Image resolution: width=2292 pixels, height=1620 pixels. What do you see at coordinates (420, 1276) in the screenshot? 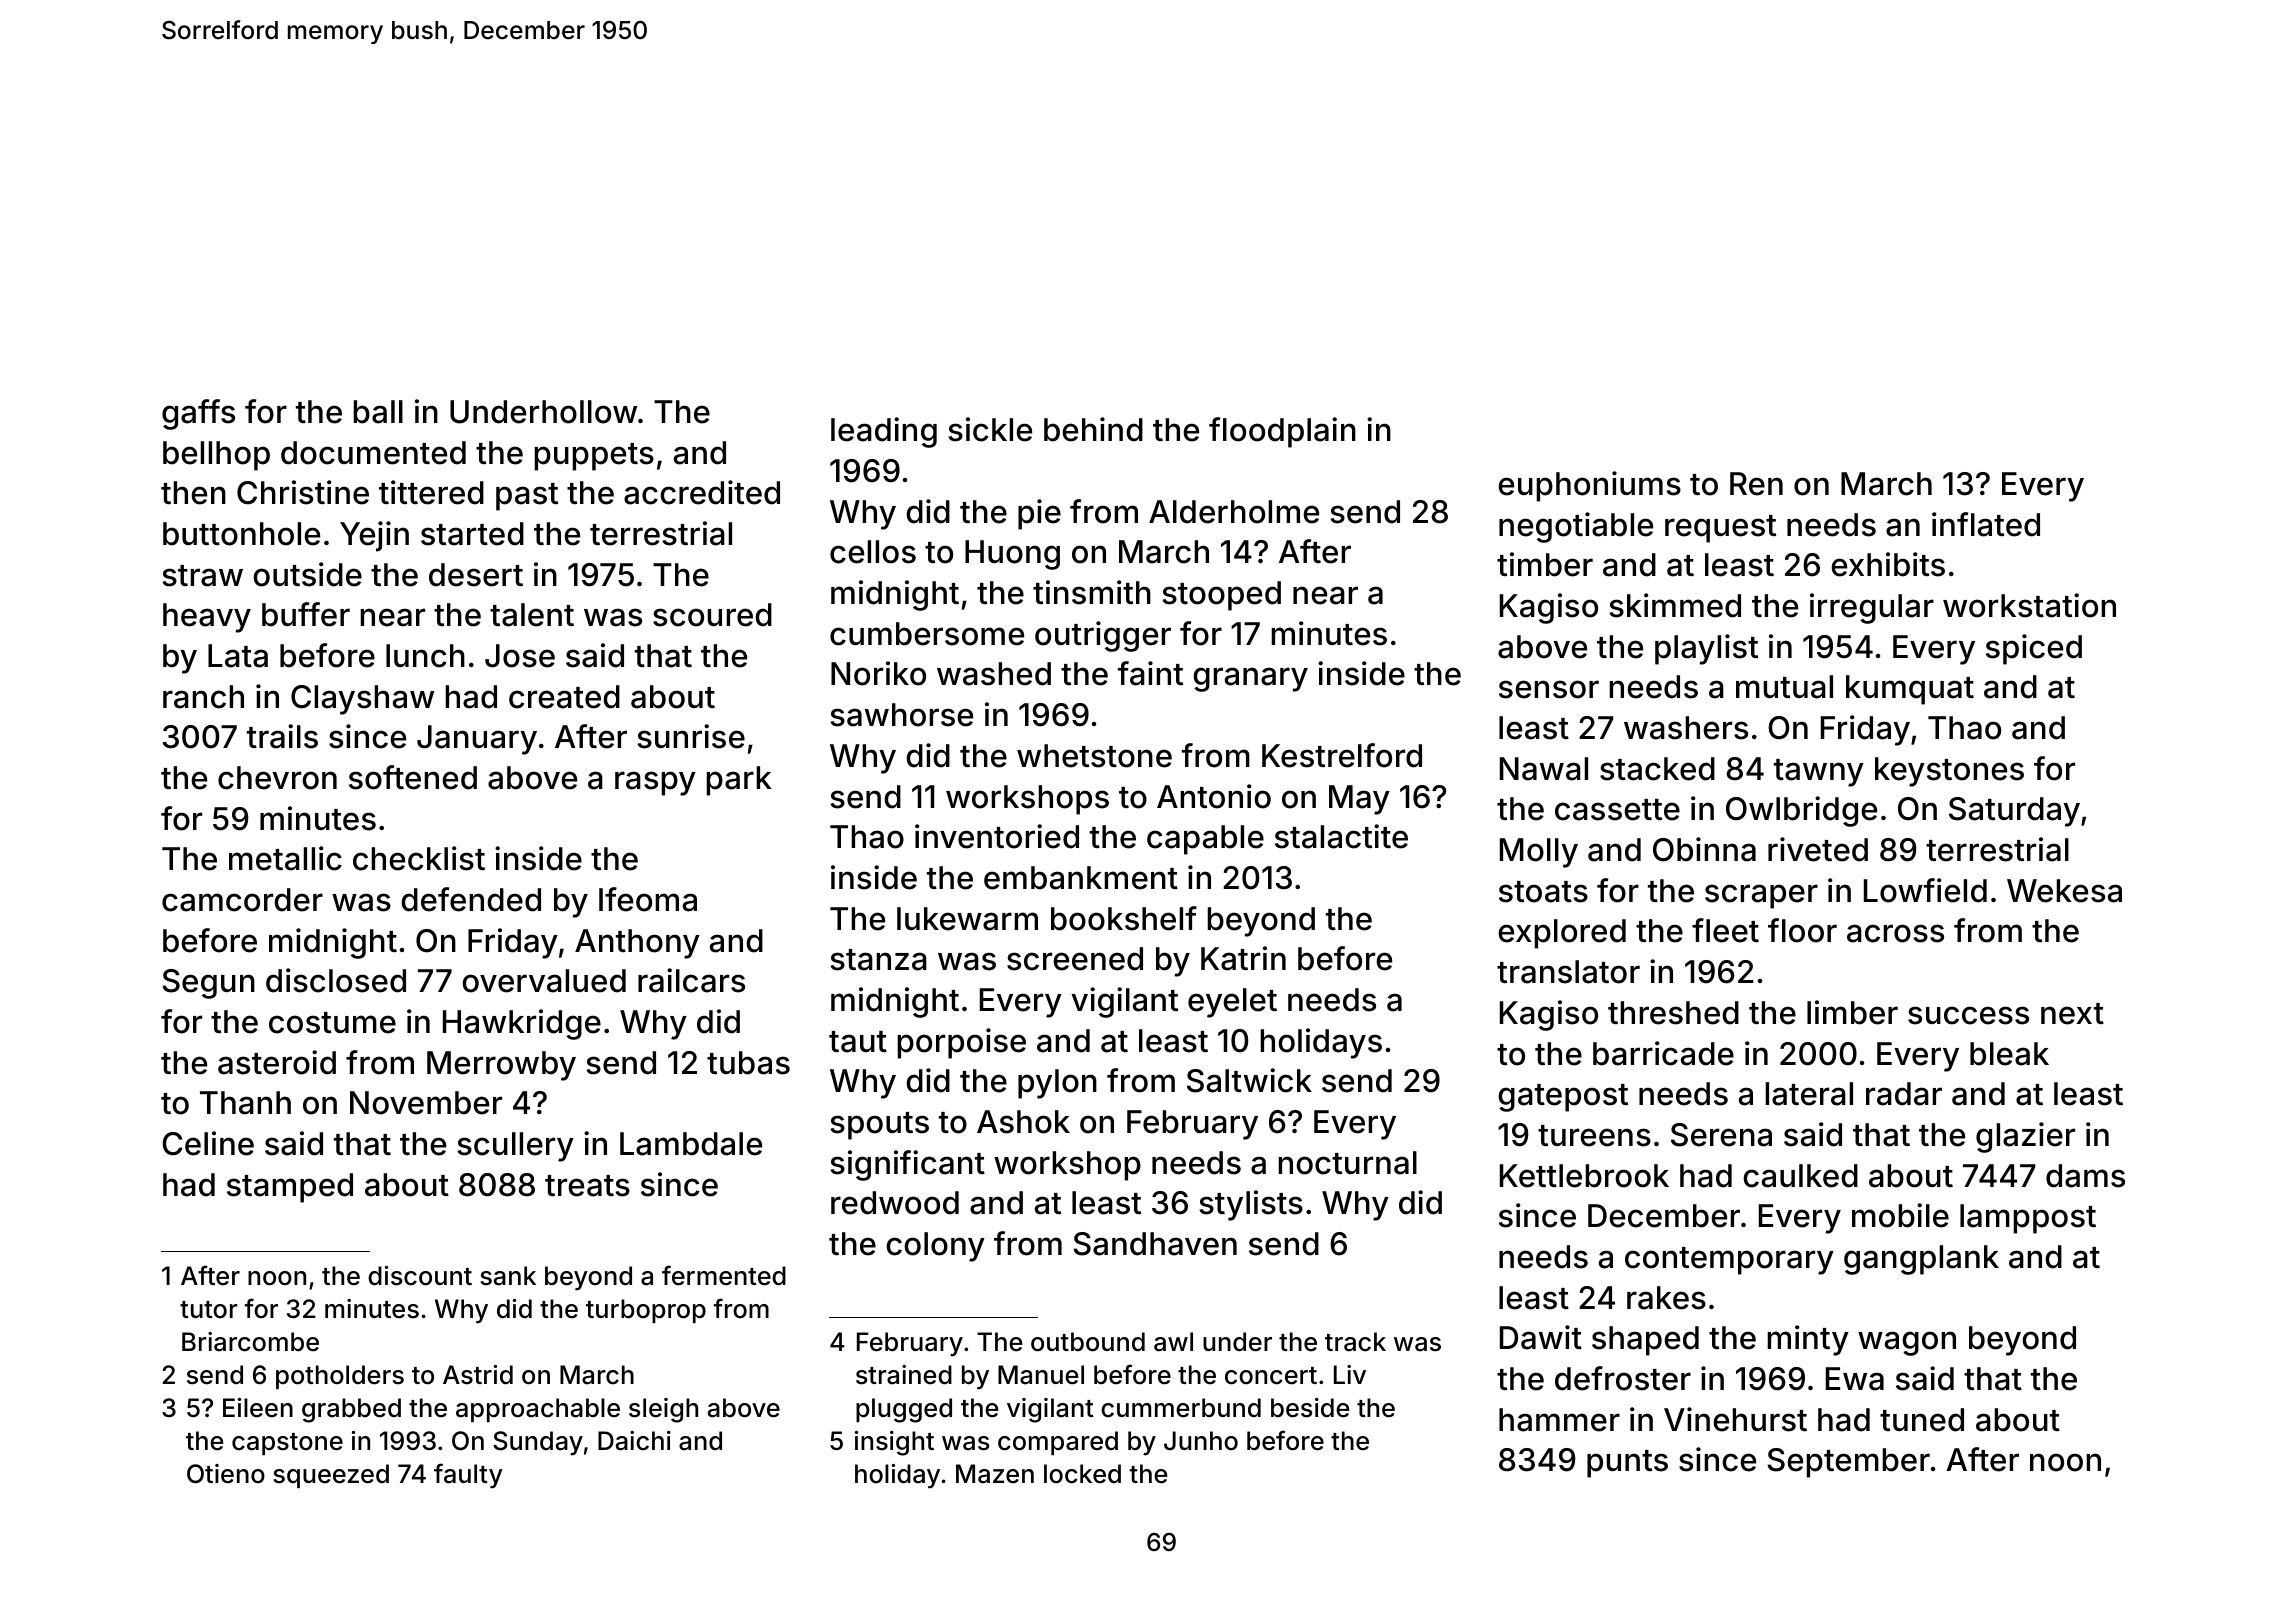
I see `discount` at bounding box center [420, 1276].
